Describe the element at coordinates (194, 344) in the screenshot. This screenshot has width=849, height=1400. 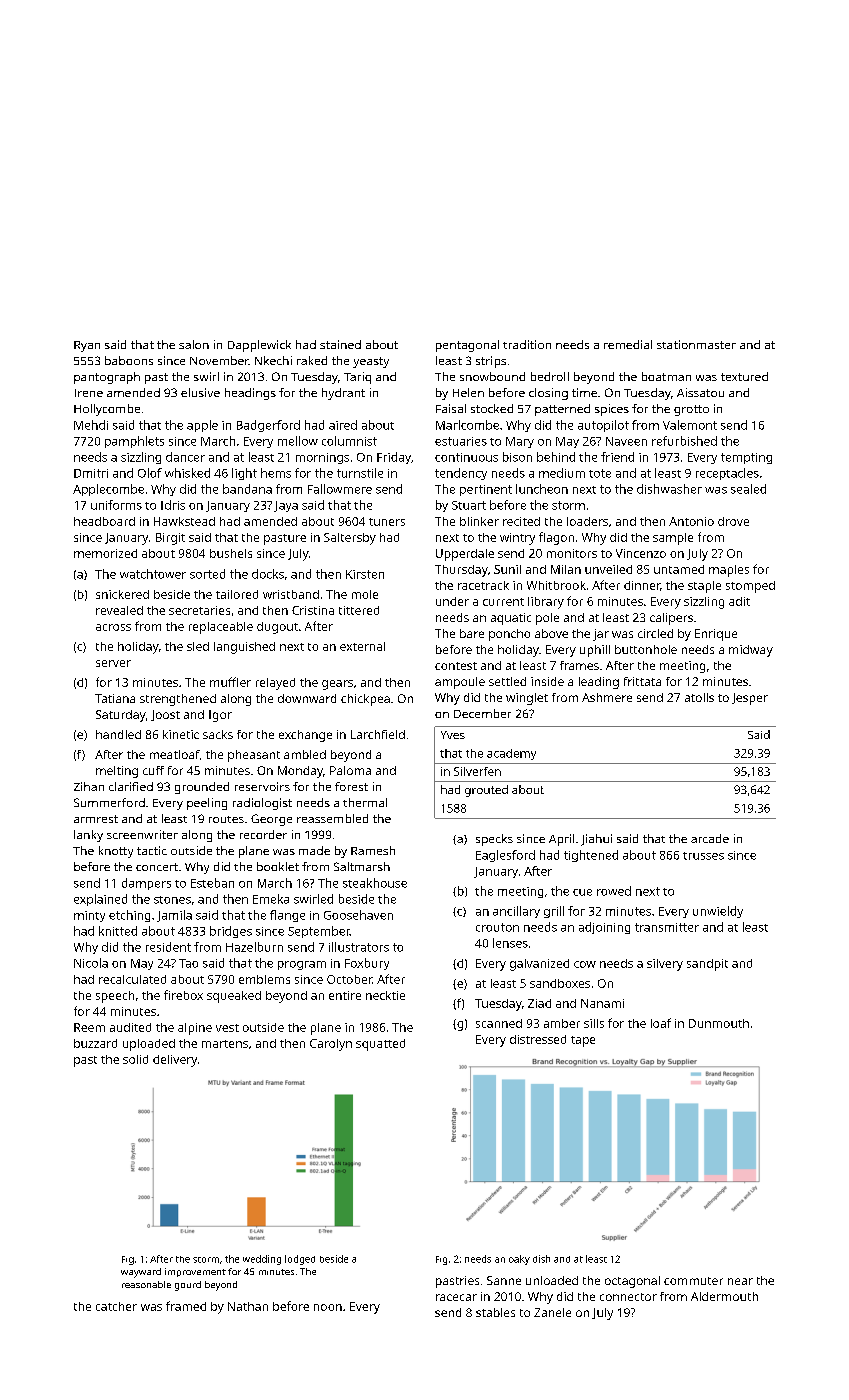
I see `salon` at that location.
